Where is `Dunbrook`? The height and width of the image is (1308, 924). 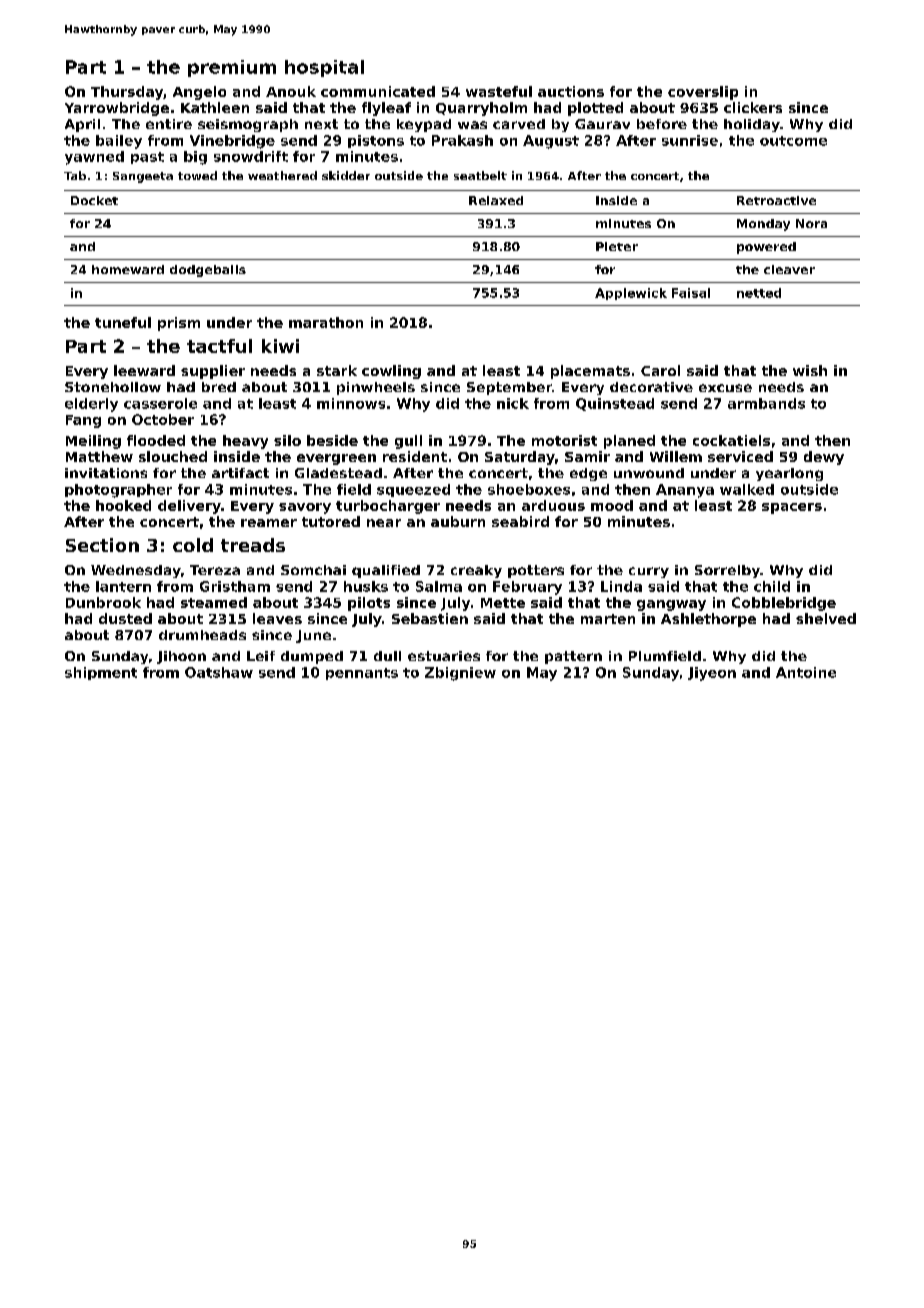
Dunbrook is located at coordinates (103, 602).
